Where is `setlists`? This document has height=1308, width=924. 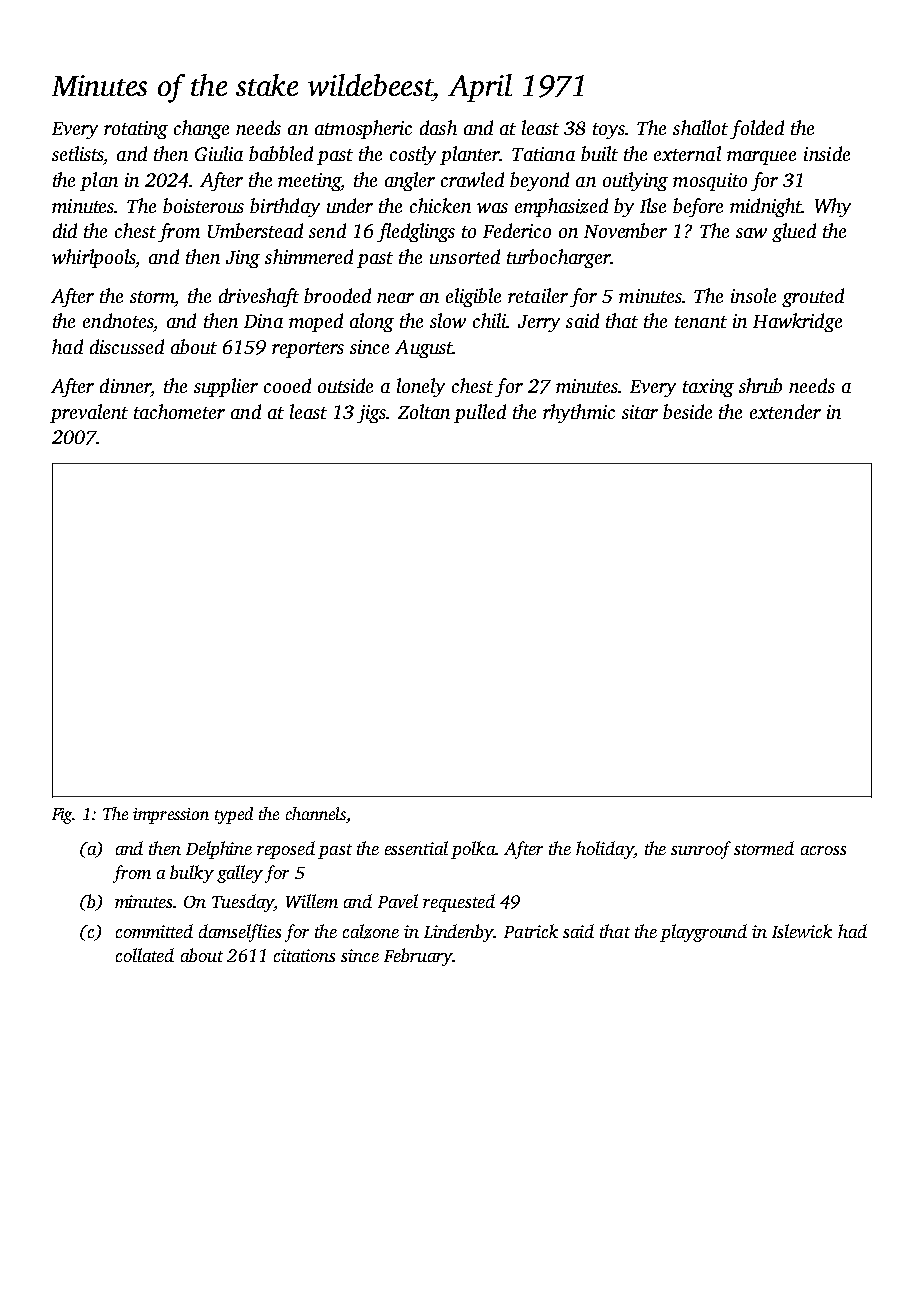
setlists is located at coordinates (78, 153).
